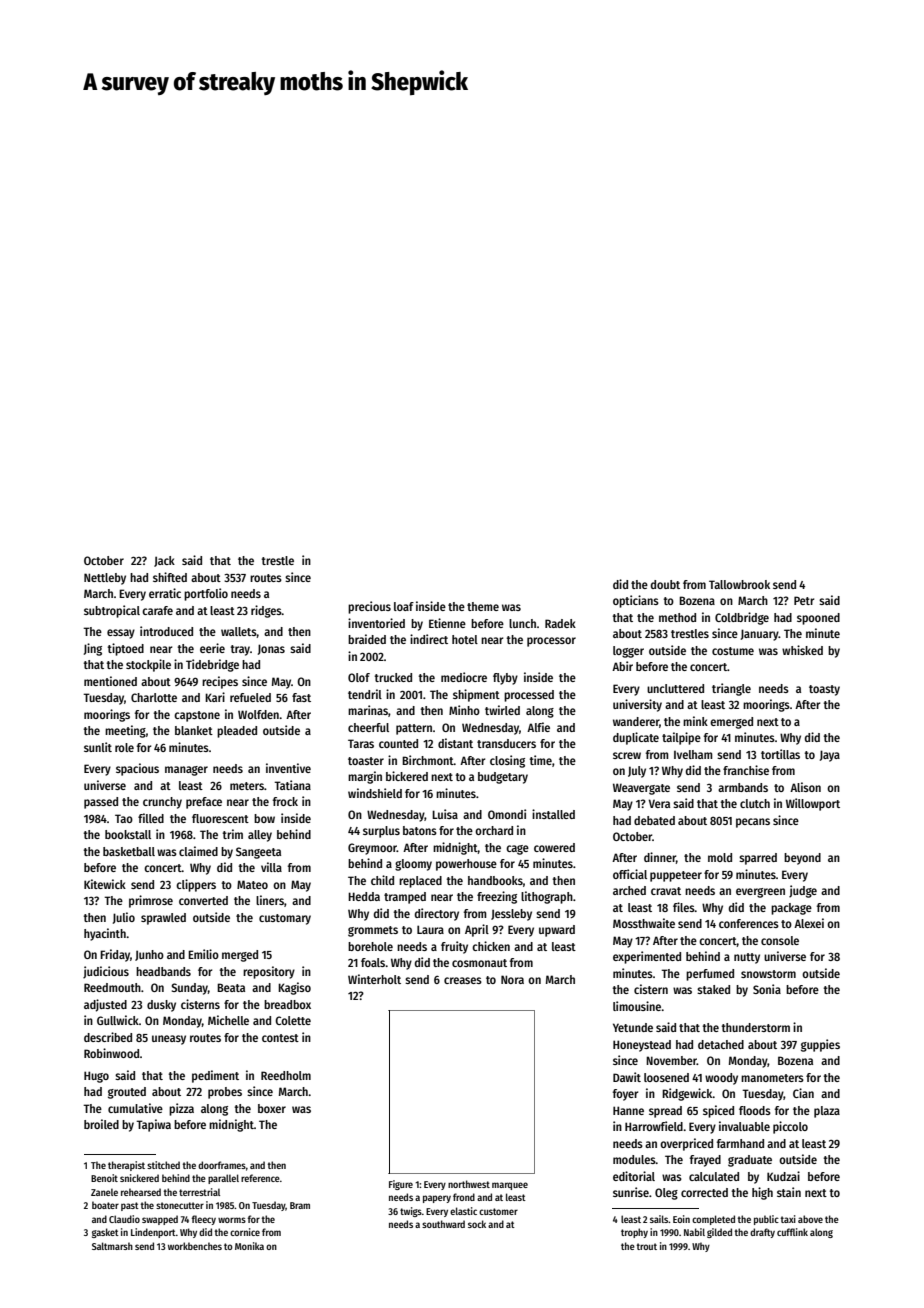 The width and height of the image is (924, 1308). I want to click on Nettleby, so click(105, 579).
